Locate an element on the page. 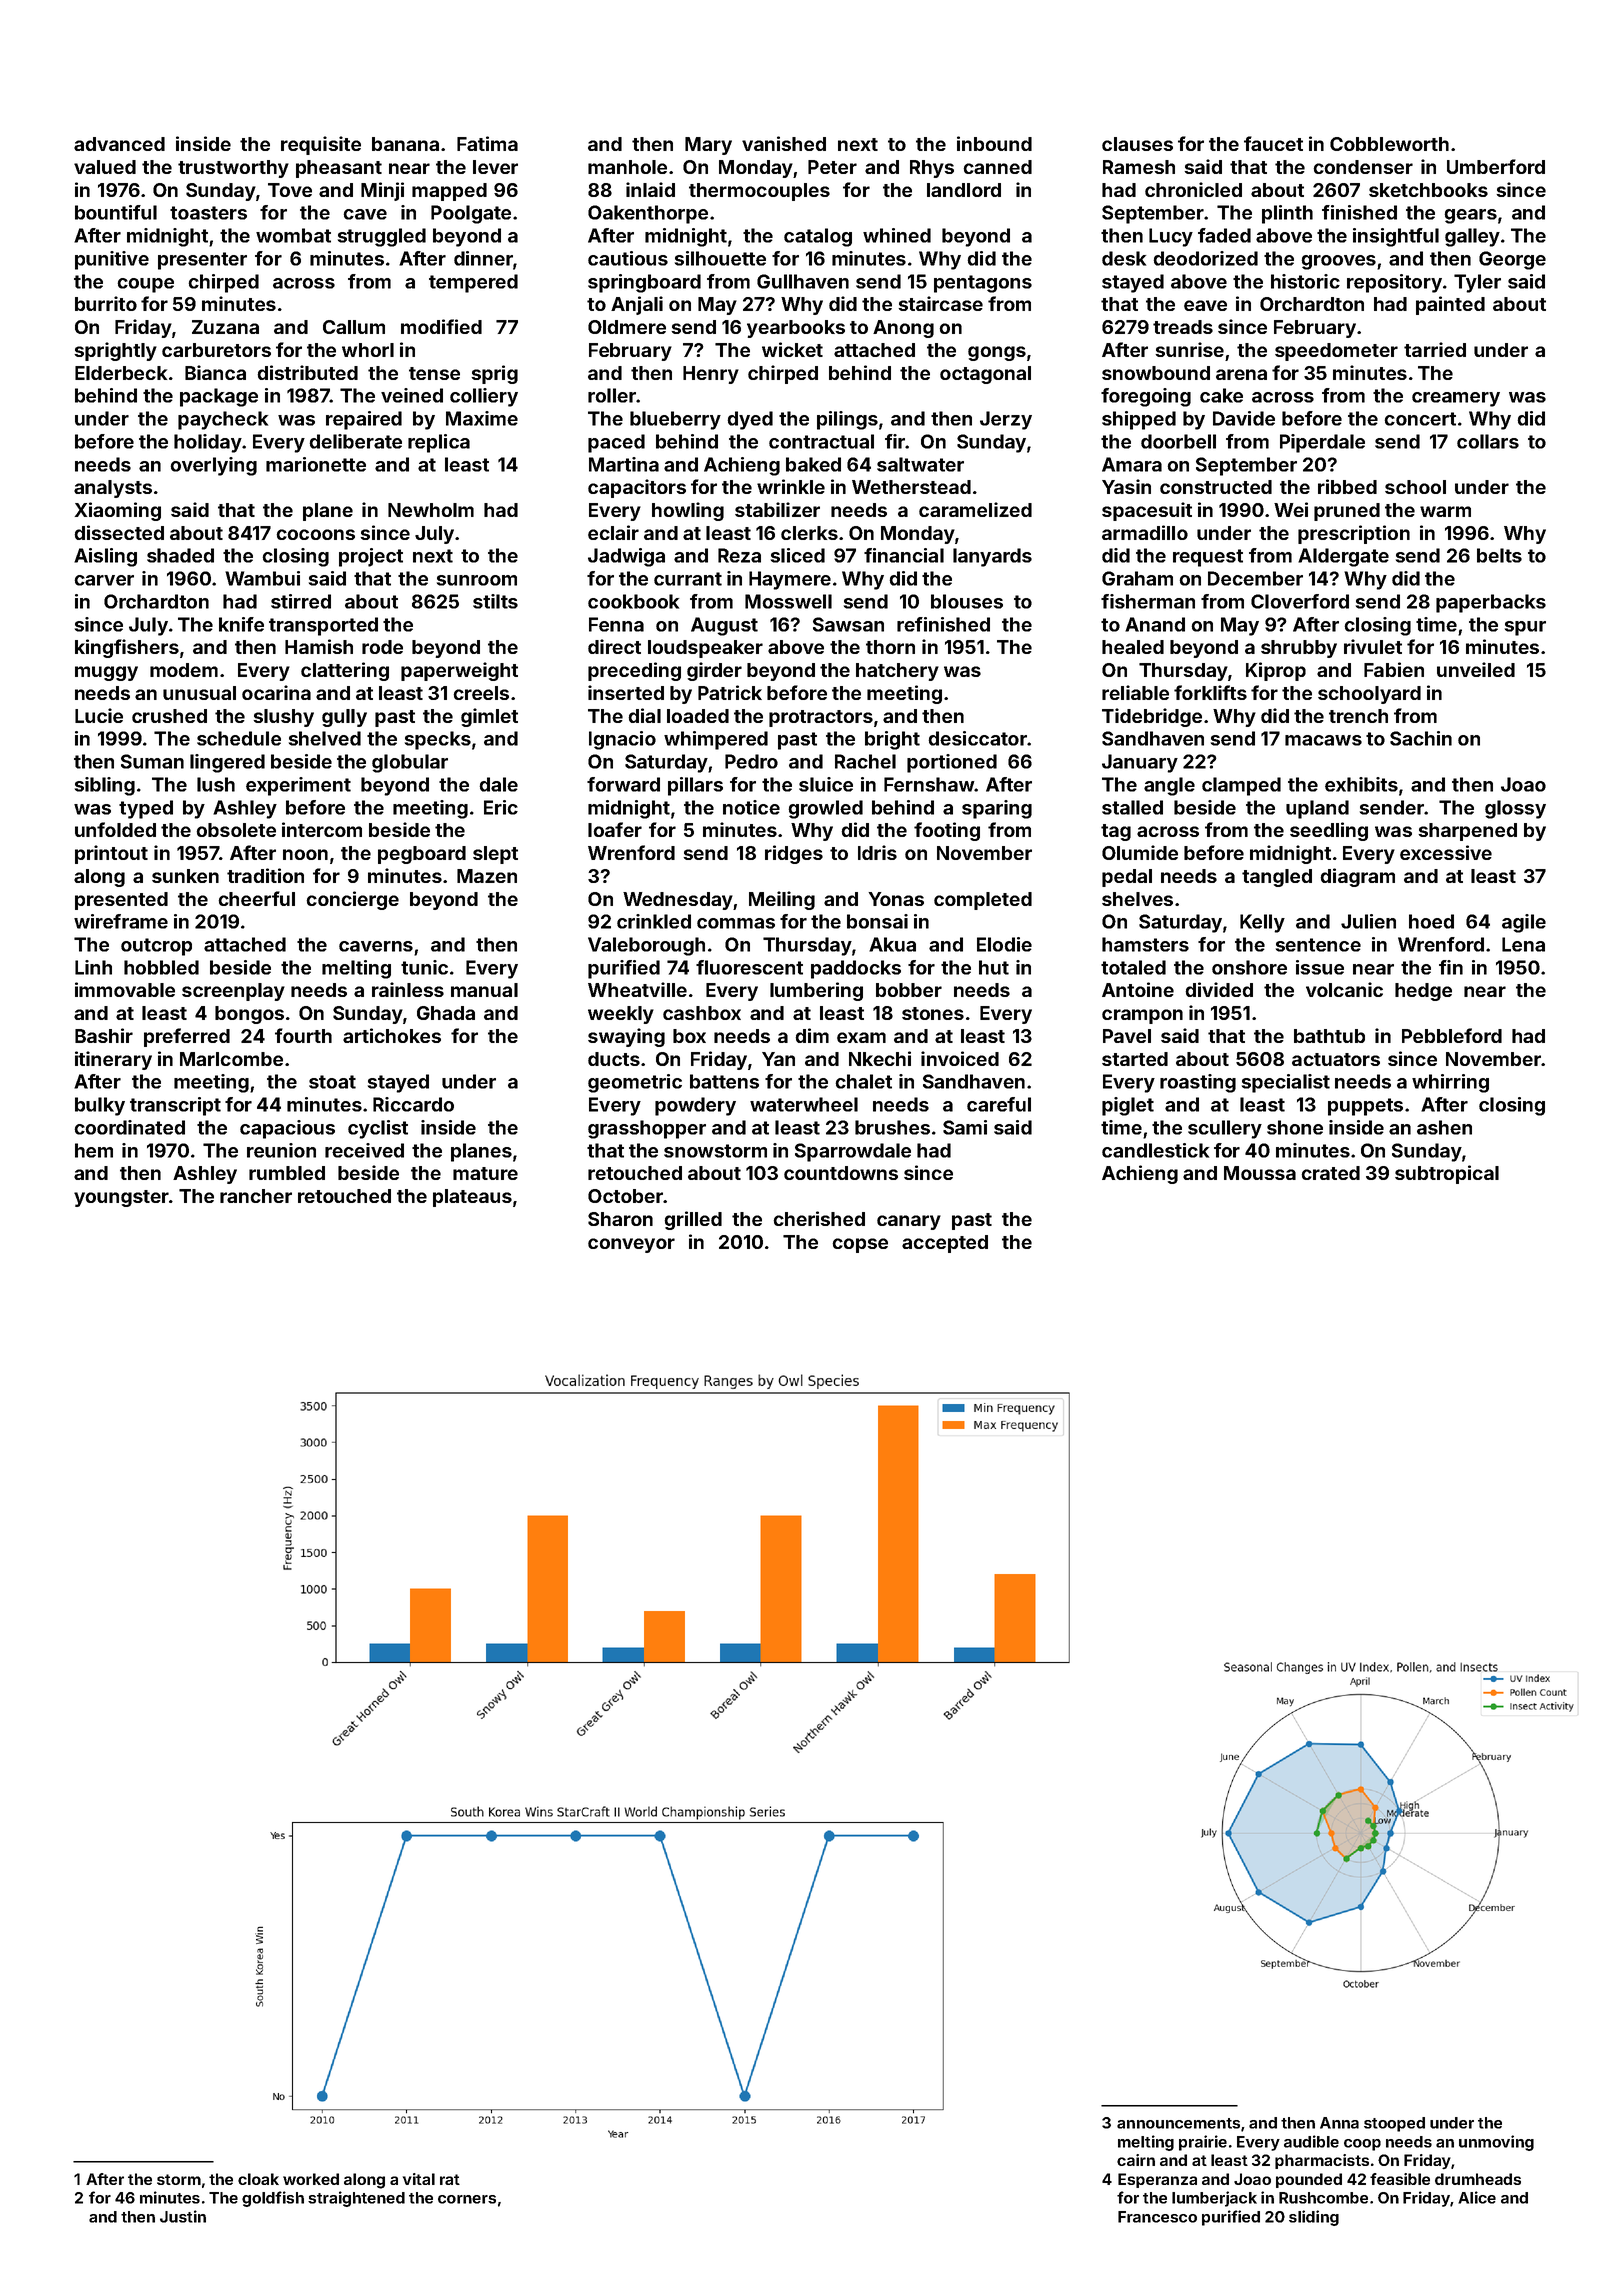 This page has height=2292, width=1620. George is located at coordinates (1512, 260).
